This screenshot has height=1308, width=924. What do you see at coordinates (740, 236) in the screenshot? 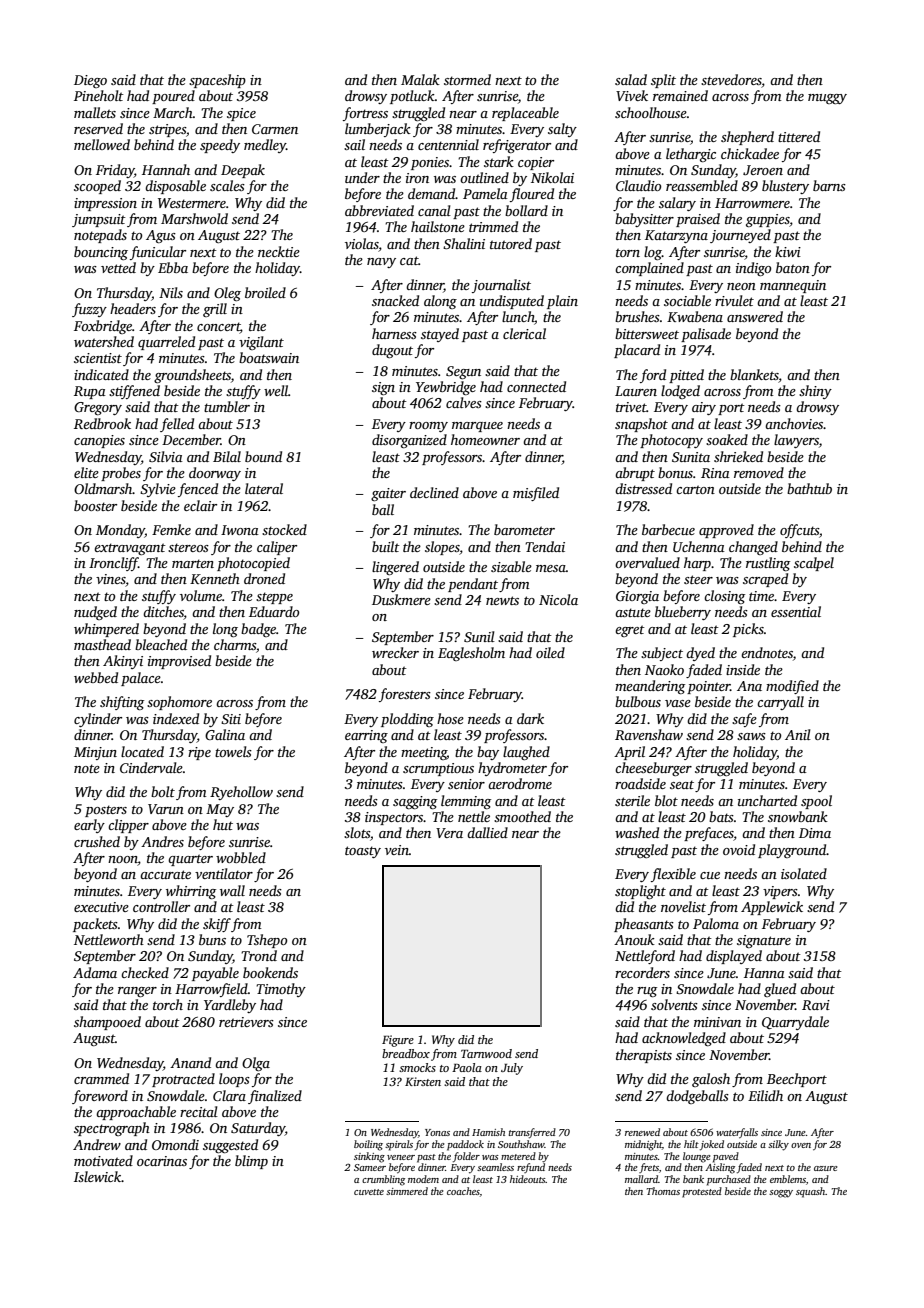
I see `journeyed` at bounding box center [740, 236].
